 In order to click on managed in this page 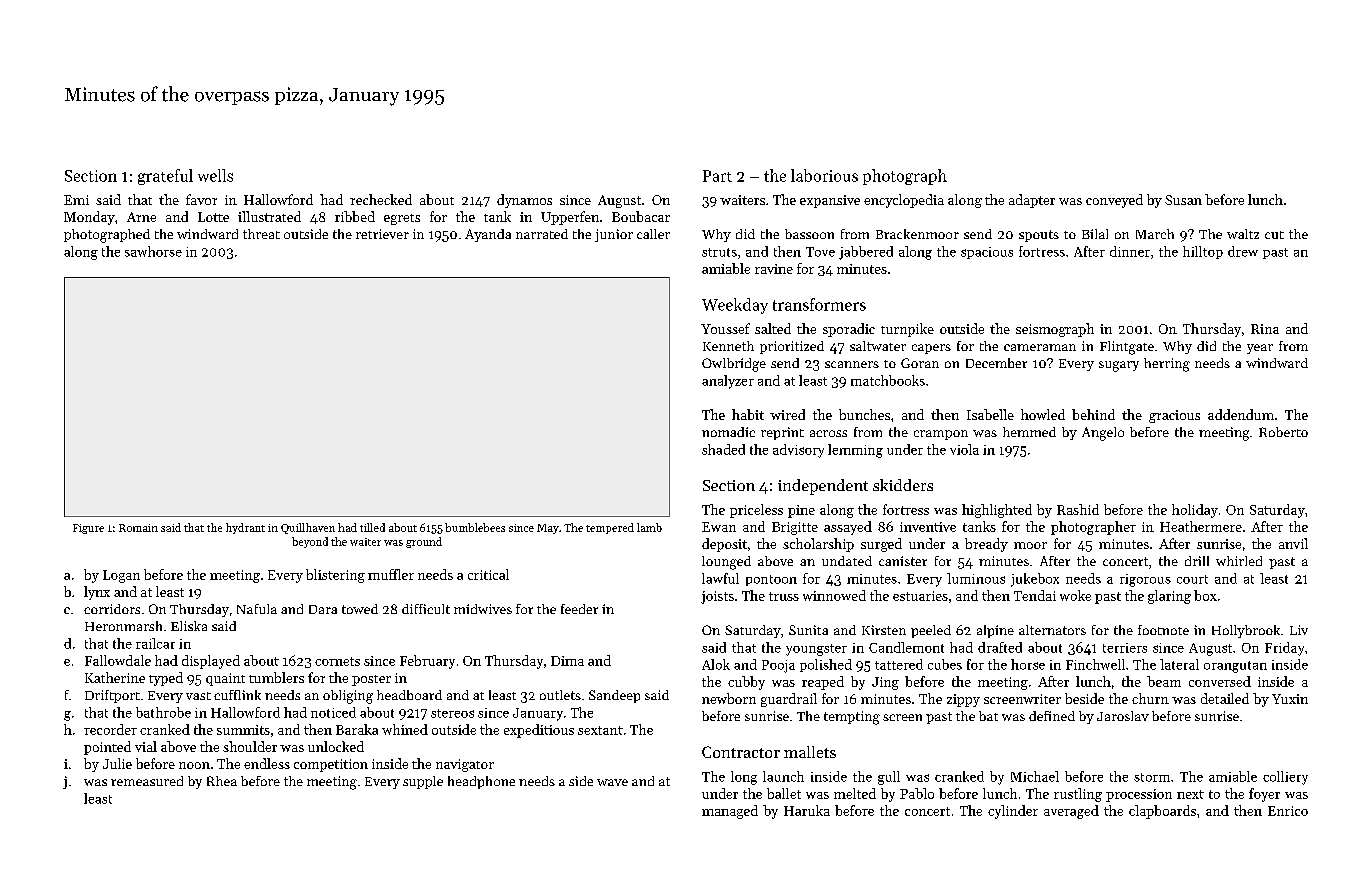, I will do `click(730, 812)`.
